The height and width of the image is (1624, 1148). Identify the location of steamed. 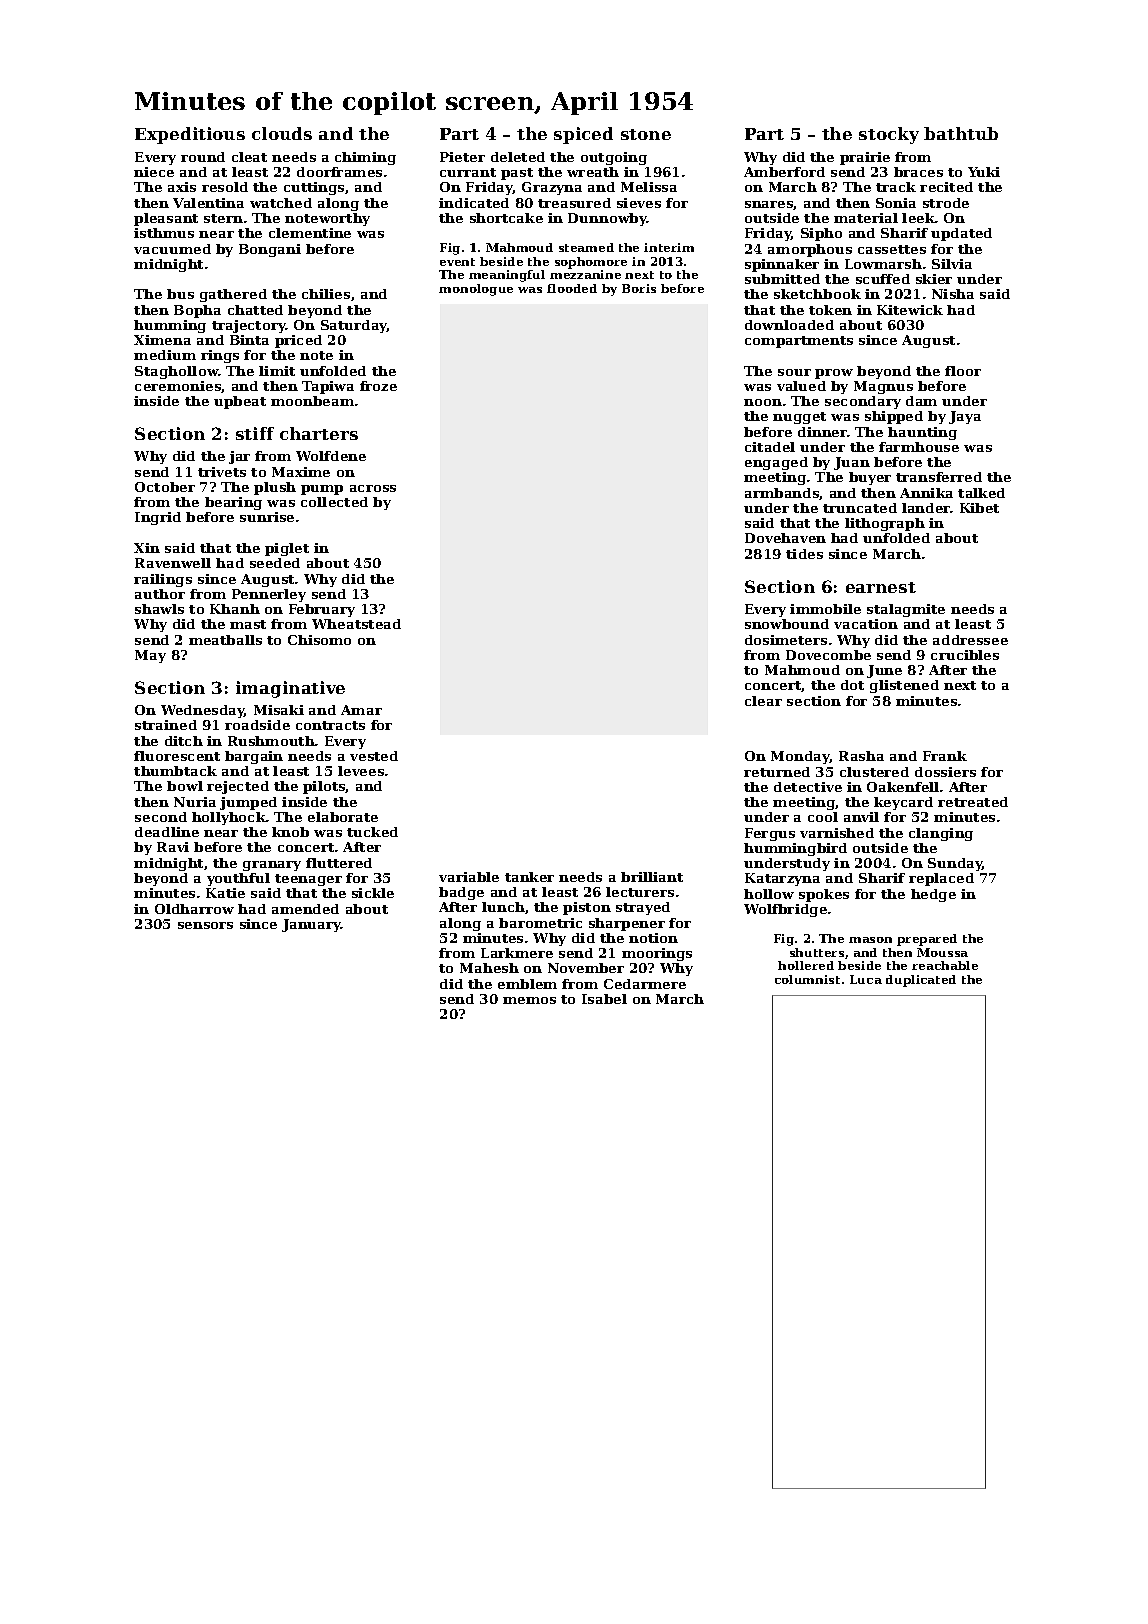
(586, 247).
